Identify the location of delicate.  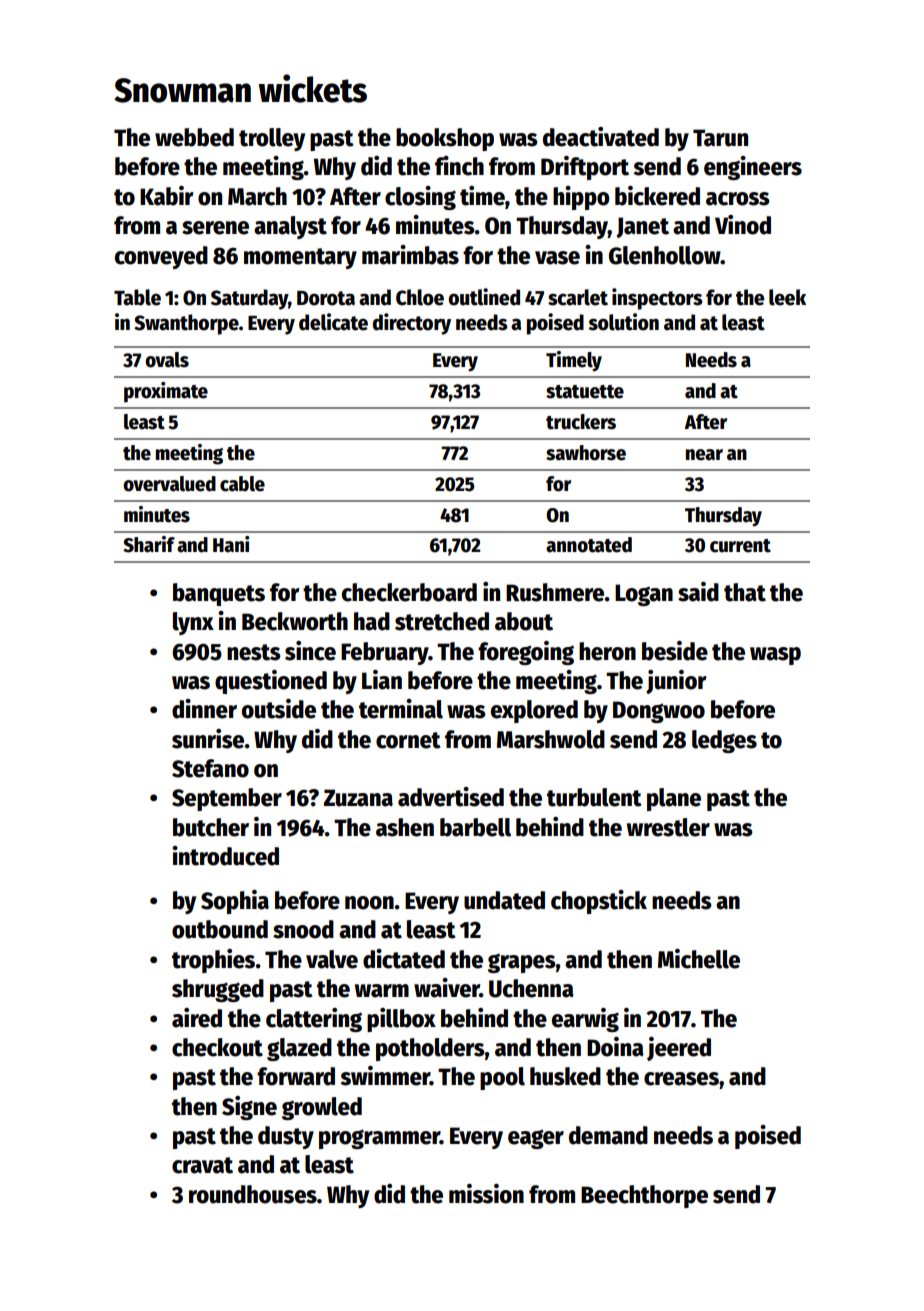
(333, 322).
